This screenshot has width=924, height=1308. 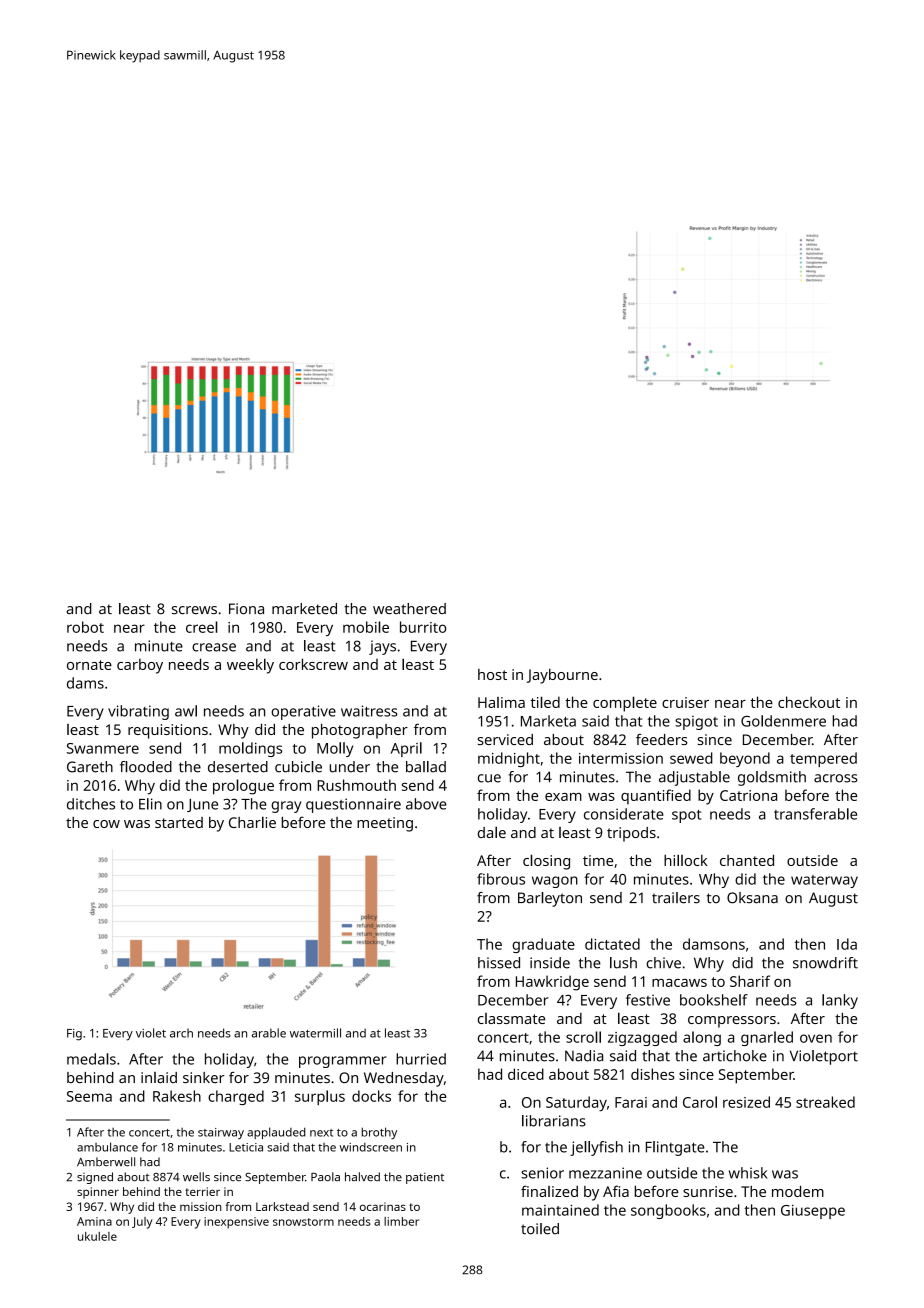 What do you see at coordinates (668, 1211) in the screenshot?
I see `songbooks` at bounding box center [668, 1211].
